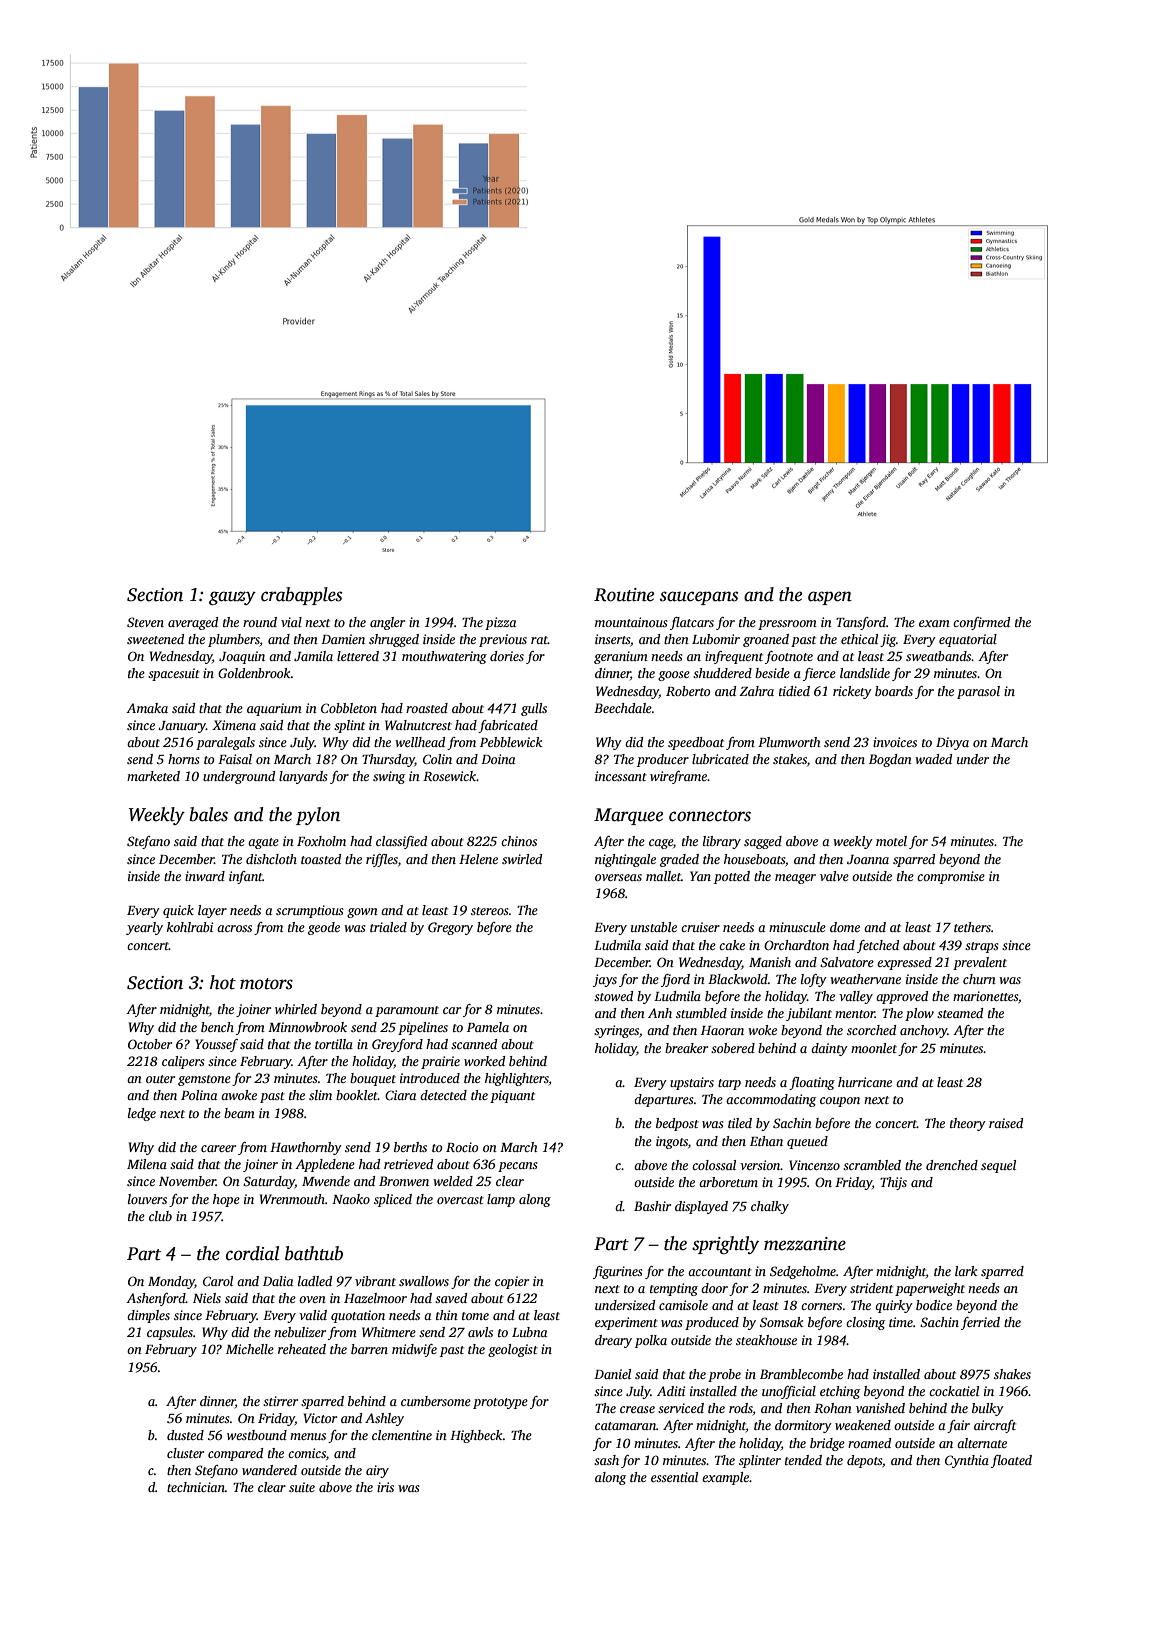 The height and width of the screenshot is (1641, 1160). I want to click on essential, so click(674, 1477).
